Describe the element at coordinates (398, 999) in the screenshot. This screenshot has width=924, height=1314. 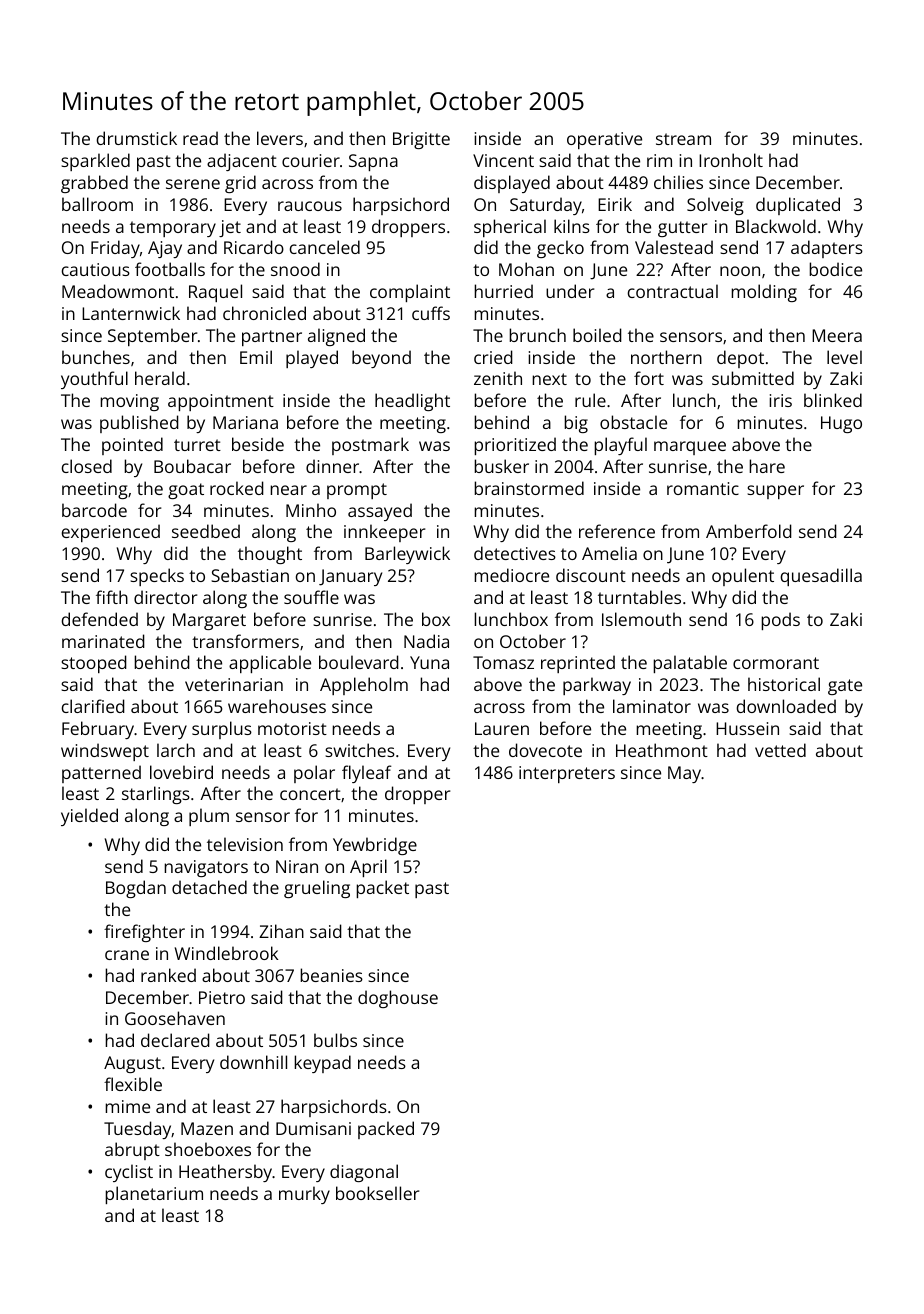
I see `doghouse` at that location.
